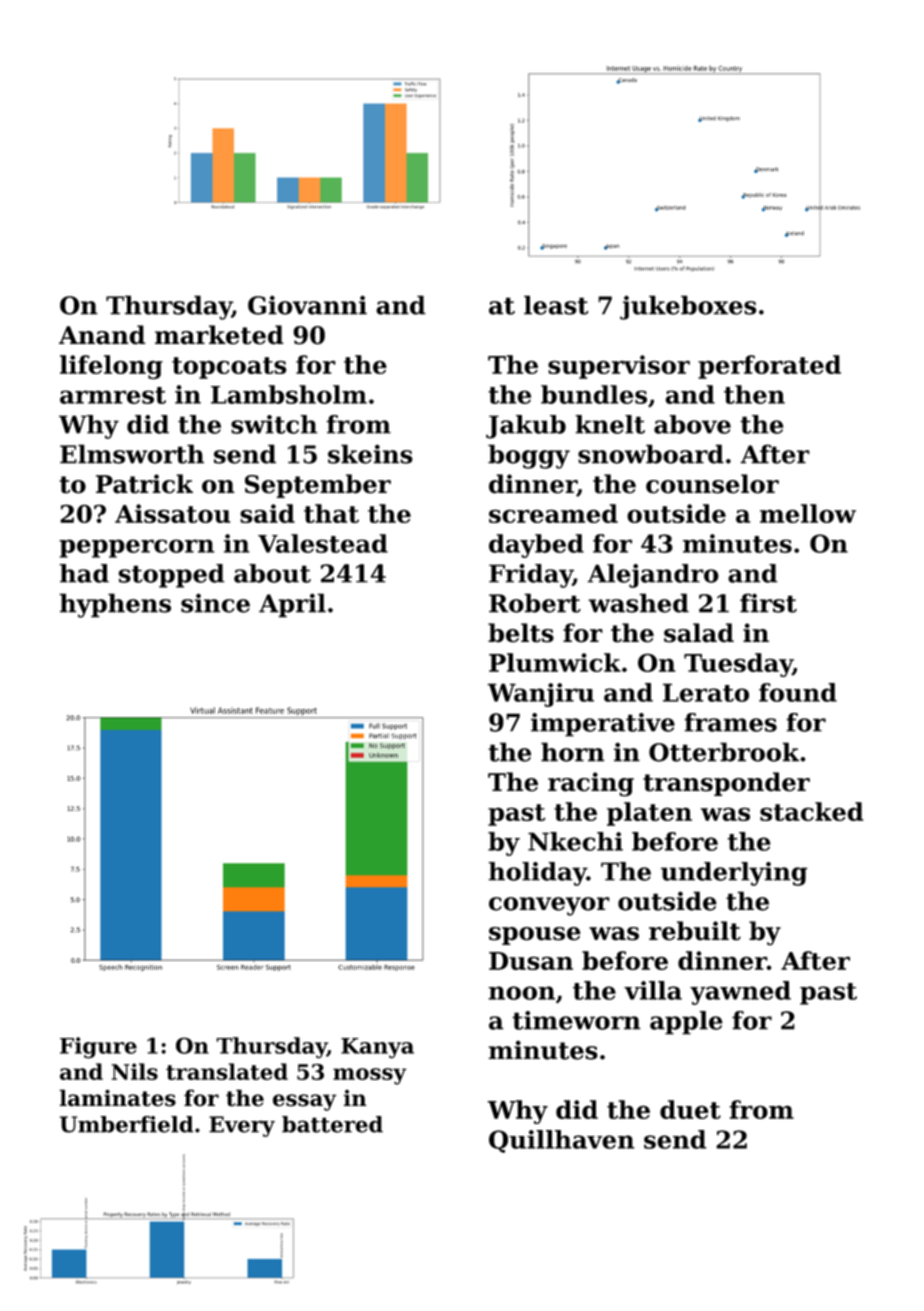  Describe the element at coordinates (561, 1141) in the screenshot. I see `Quillhaven` at that location.
